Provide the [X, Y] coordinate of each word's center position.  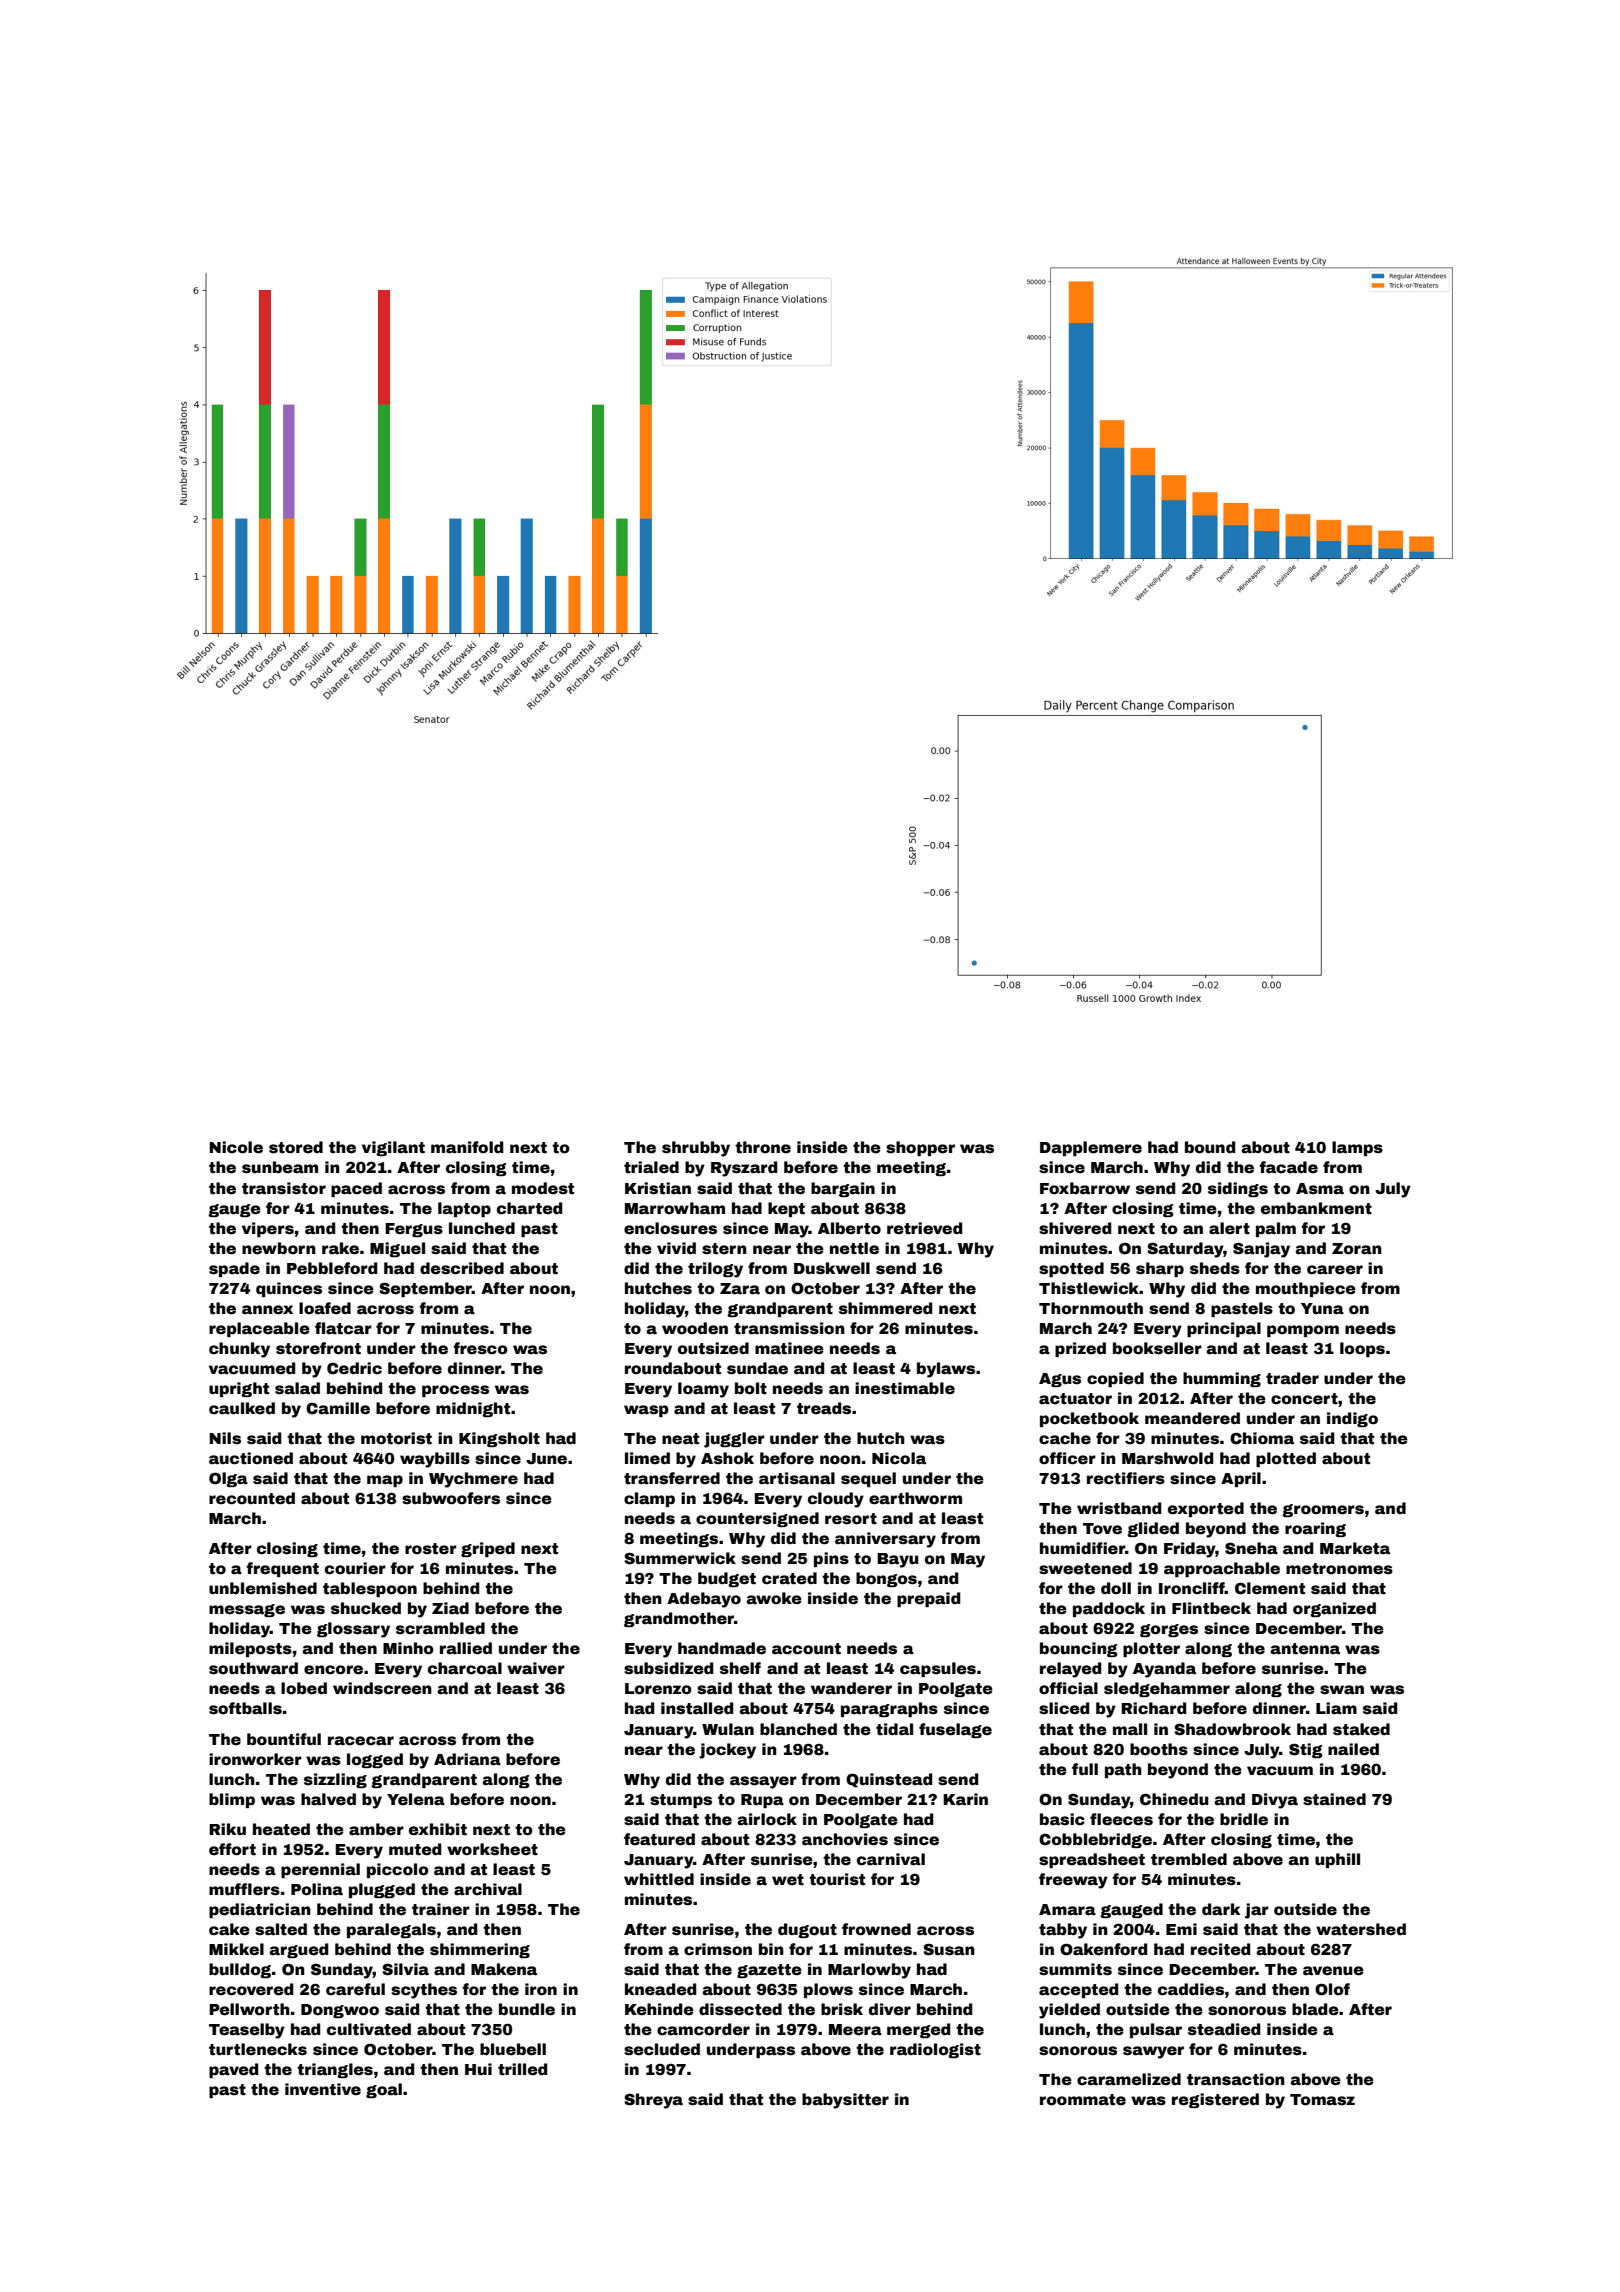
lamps [1357, 1148]
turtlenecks [258, 2049]
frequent [282, 1569]
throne [763, 1147]
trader [1292, 1378]
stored [296, 1147]
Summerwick [680, 1558]
